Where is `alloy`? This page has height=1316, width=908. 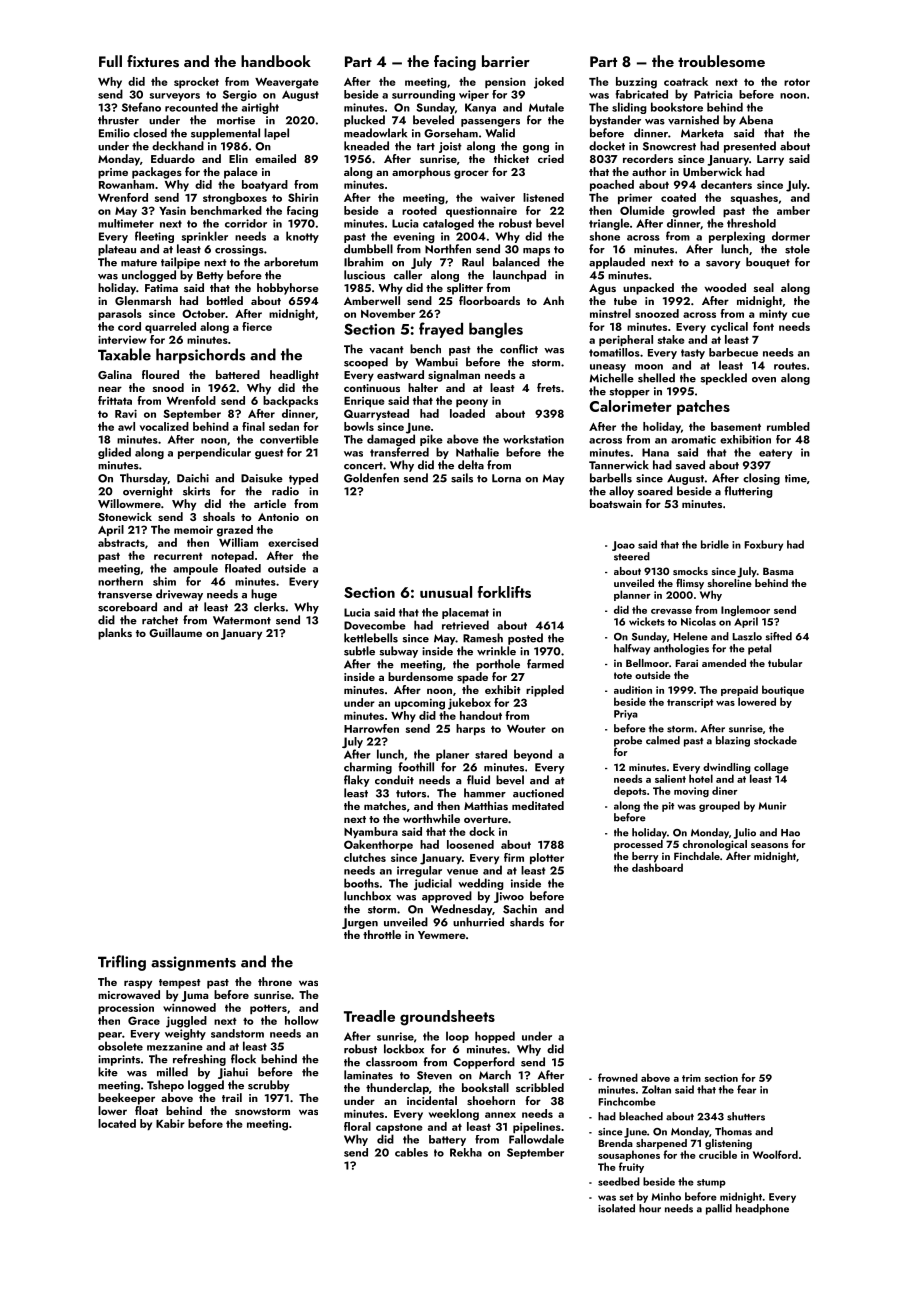
alloy is located at coordinates (621, 492).
